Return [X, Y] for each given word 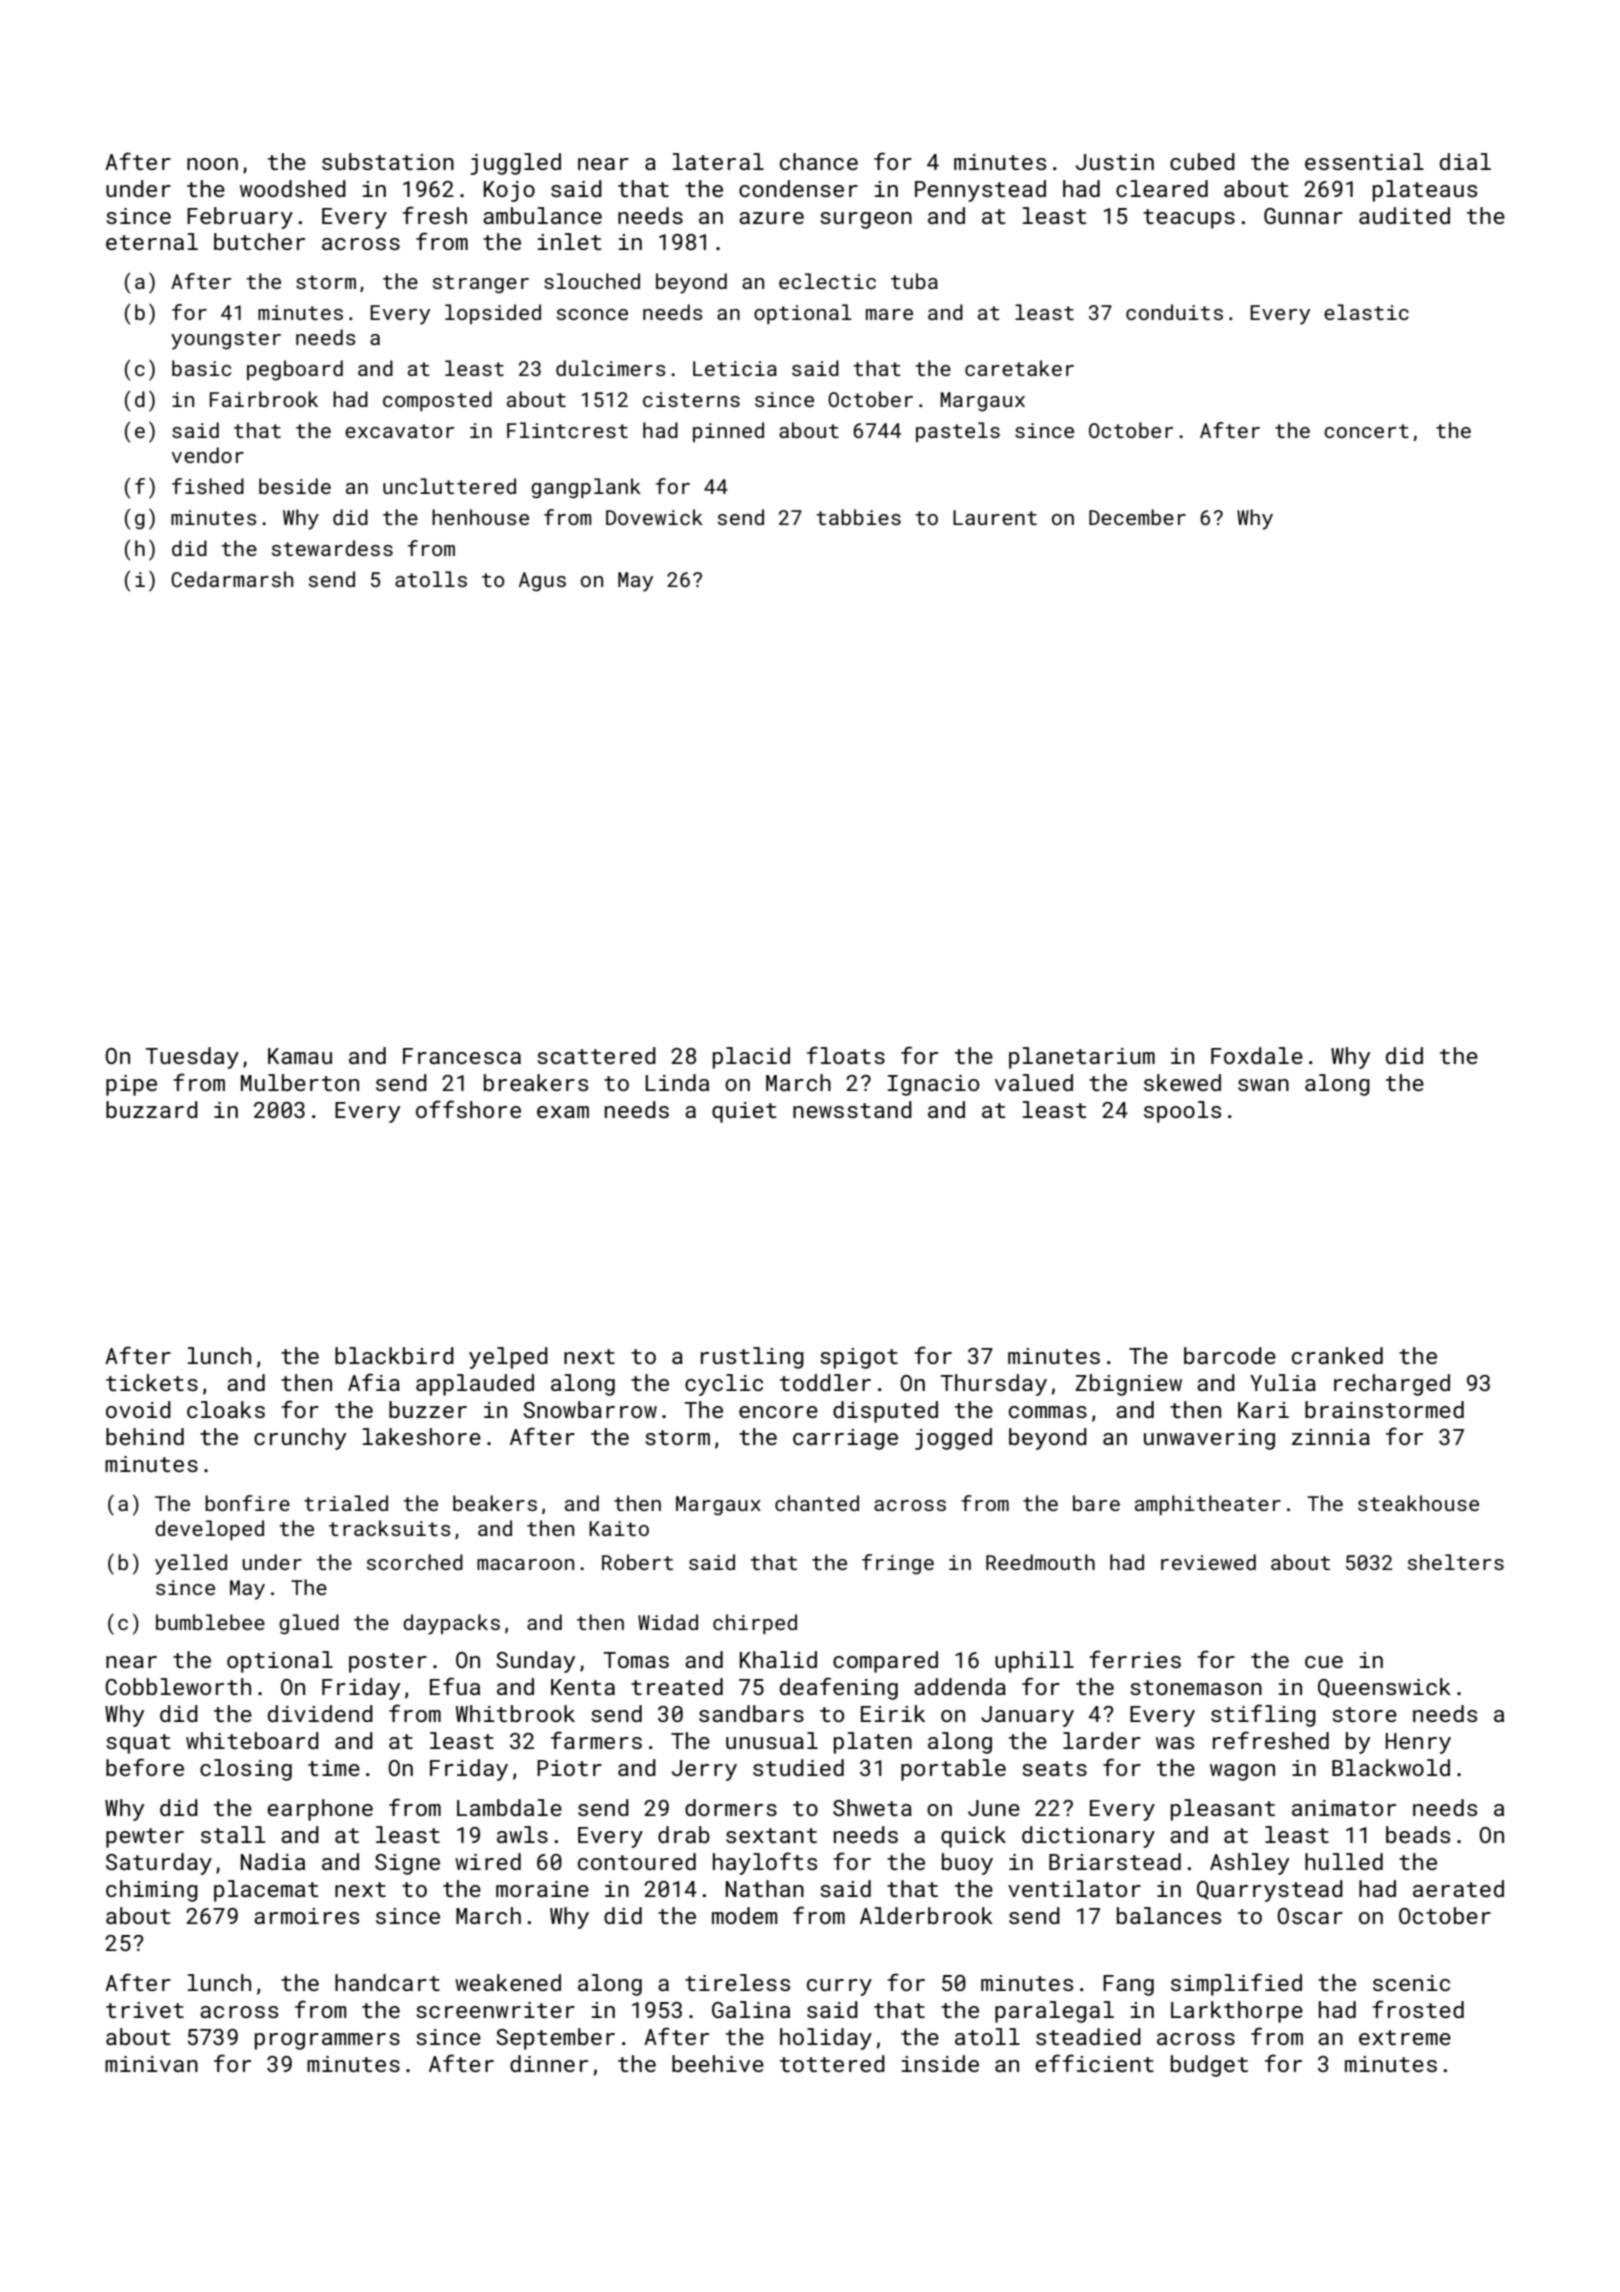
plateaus [1425, 191]
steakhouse [1418, 1503]
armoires [306, 1916]
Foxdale [1257, 1055]
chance [819, 161]
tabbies [858, 517]
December [1137, 517]
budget [1209, 2066]
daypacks [451, 1624]
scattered [596, 1055]
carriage [845, 1439]
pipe [131, 1085]
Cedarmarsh [232, 579]
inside [940, 2063]
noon [212, 164]
